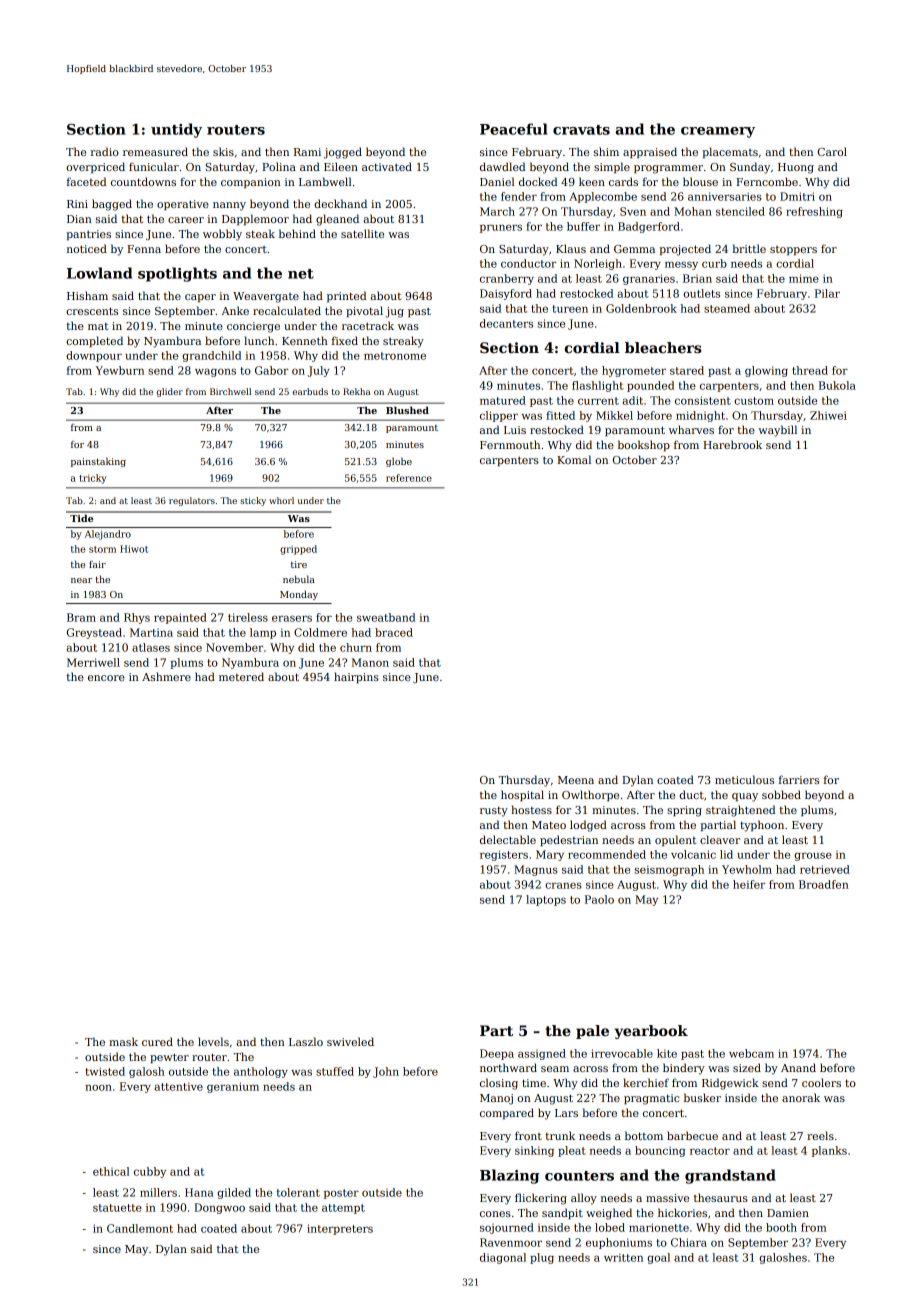 The image size is (924, 1308). Describe the element at coordinates (827, 293) in the screenshot. I see `Pilar` at that location.
